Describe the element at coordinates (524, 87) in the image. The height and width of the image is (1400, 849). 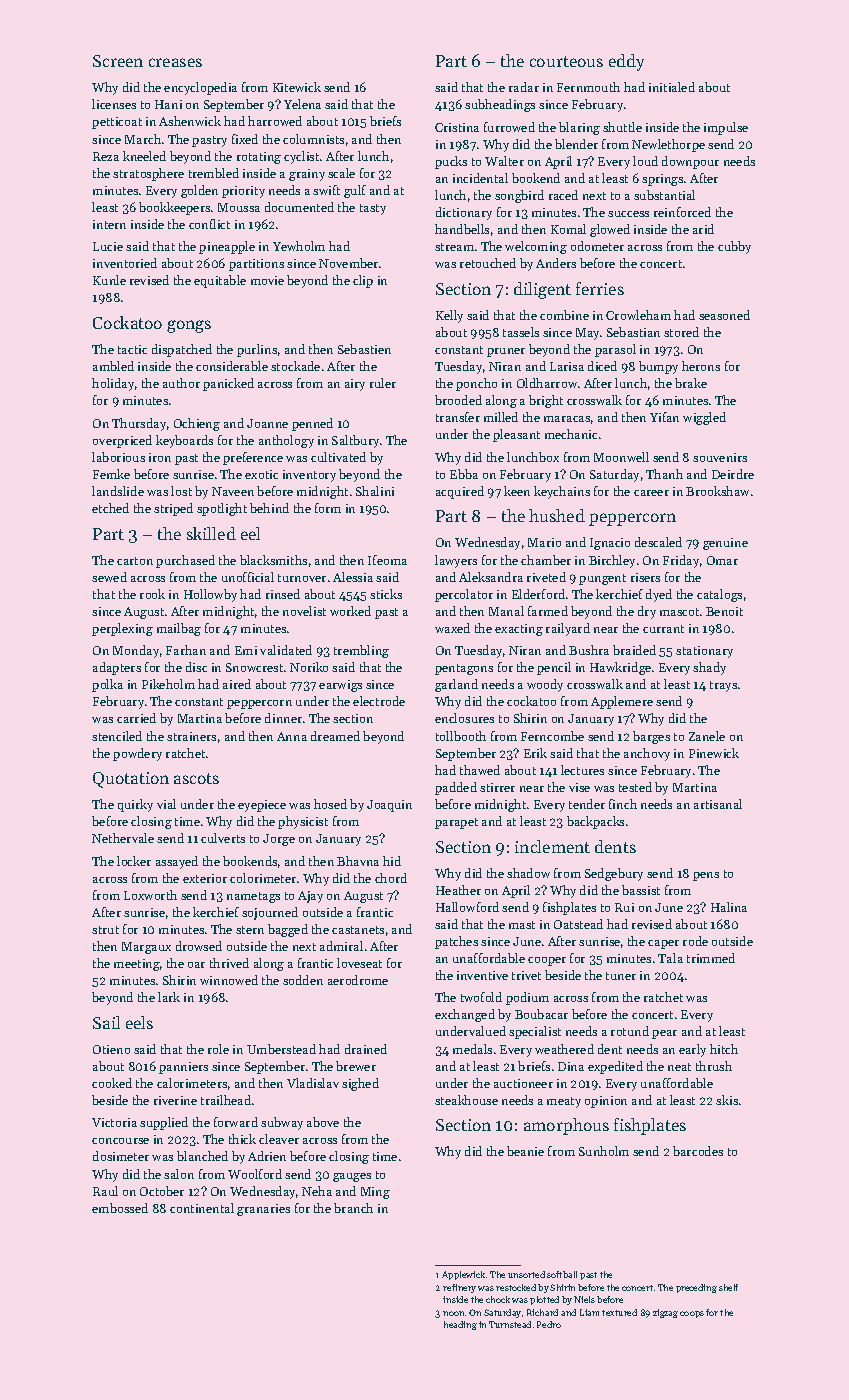
I see `radar` at that location.
